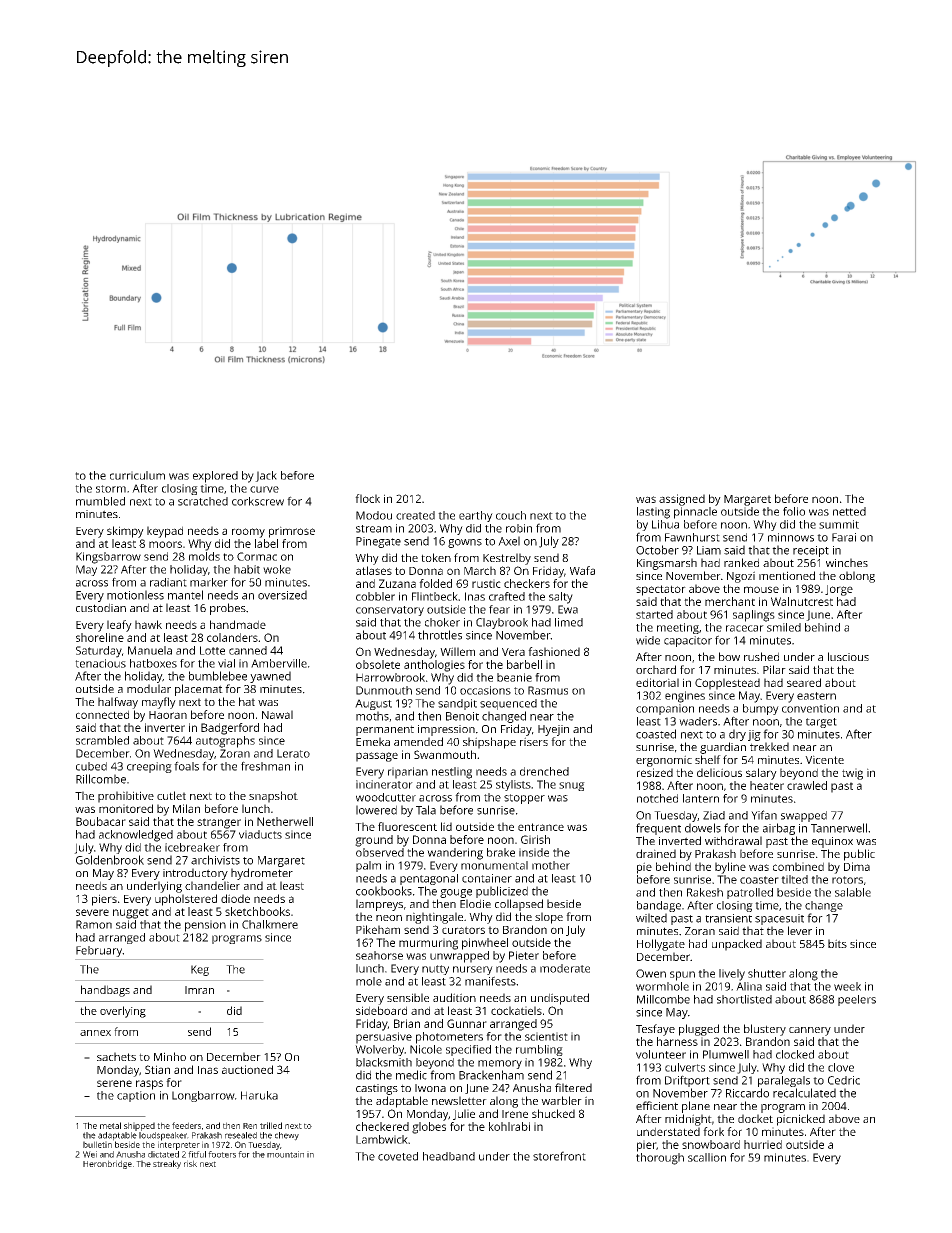 The height and width of the page is (1233, 952). Describe the element at coordinates (541, 827) in the page. I see `entrance` at that location.
